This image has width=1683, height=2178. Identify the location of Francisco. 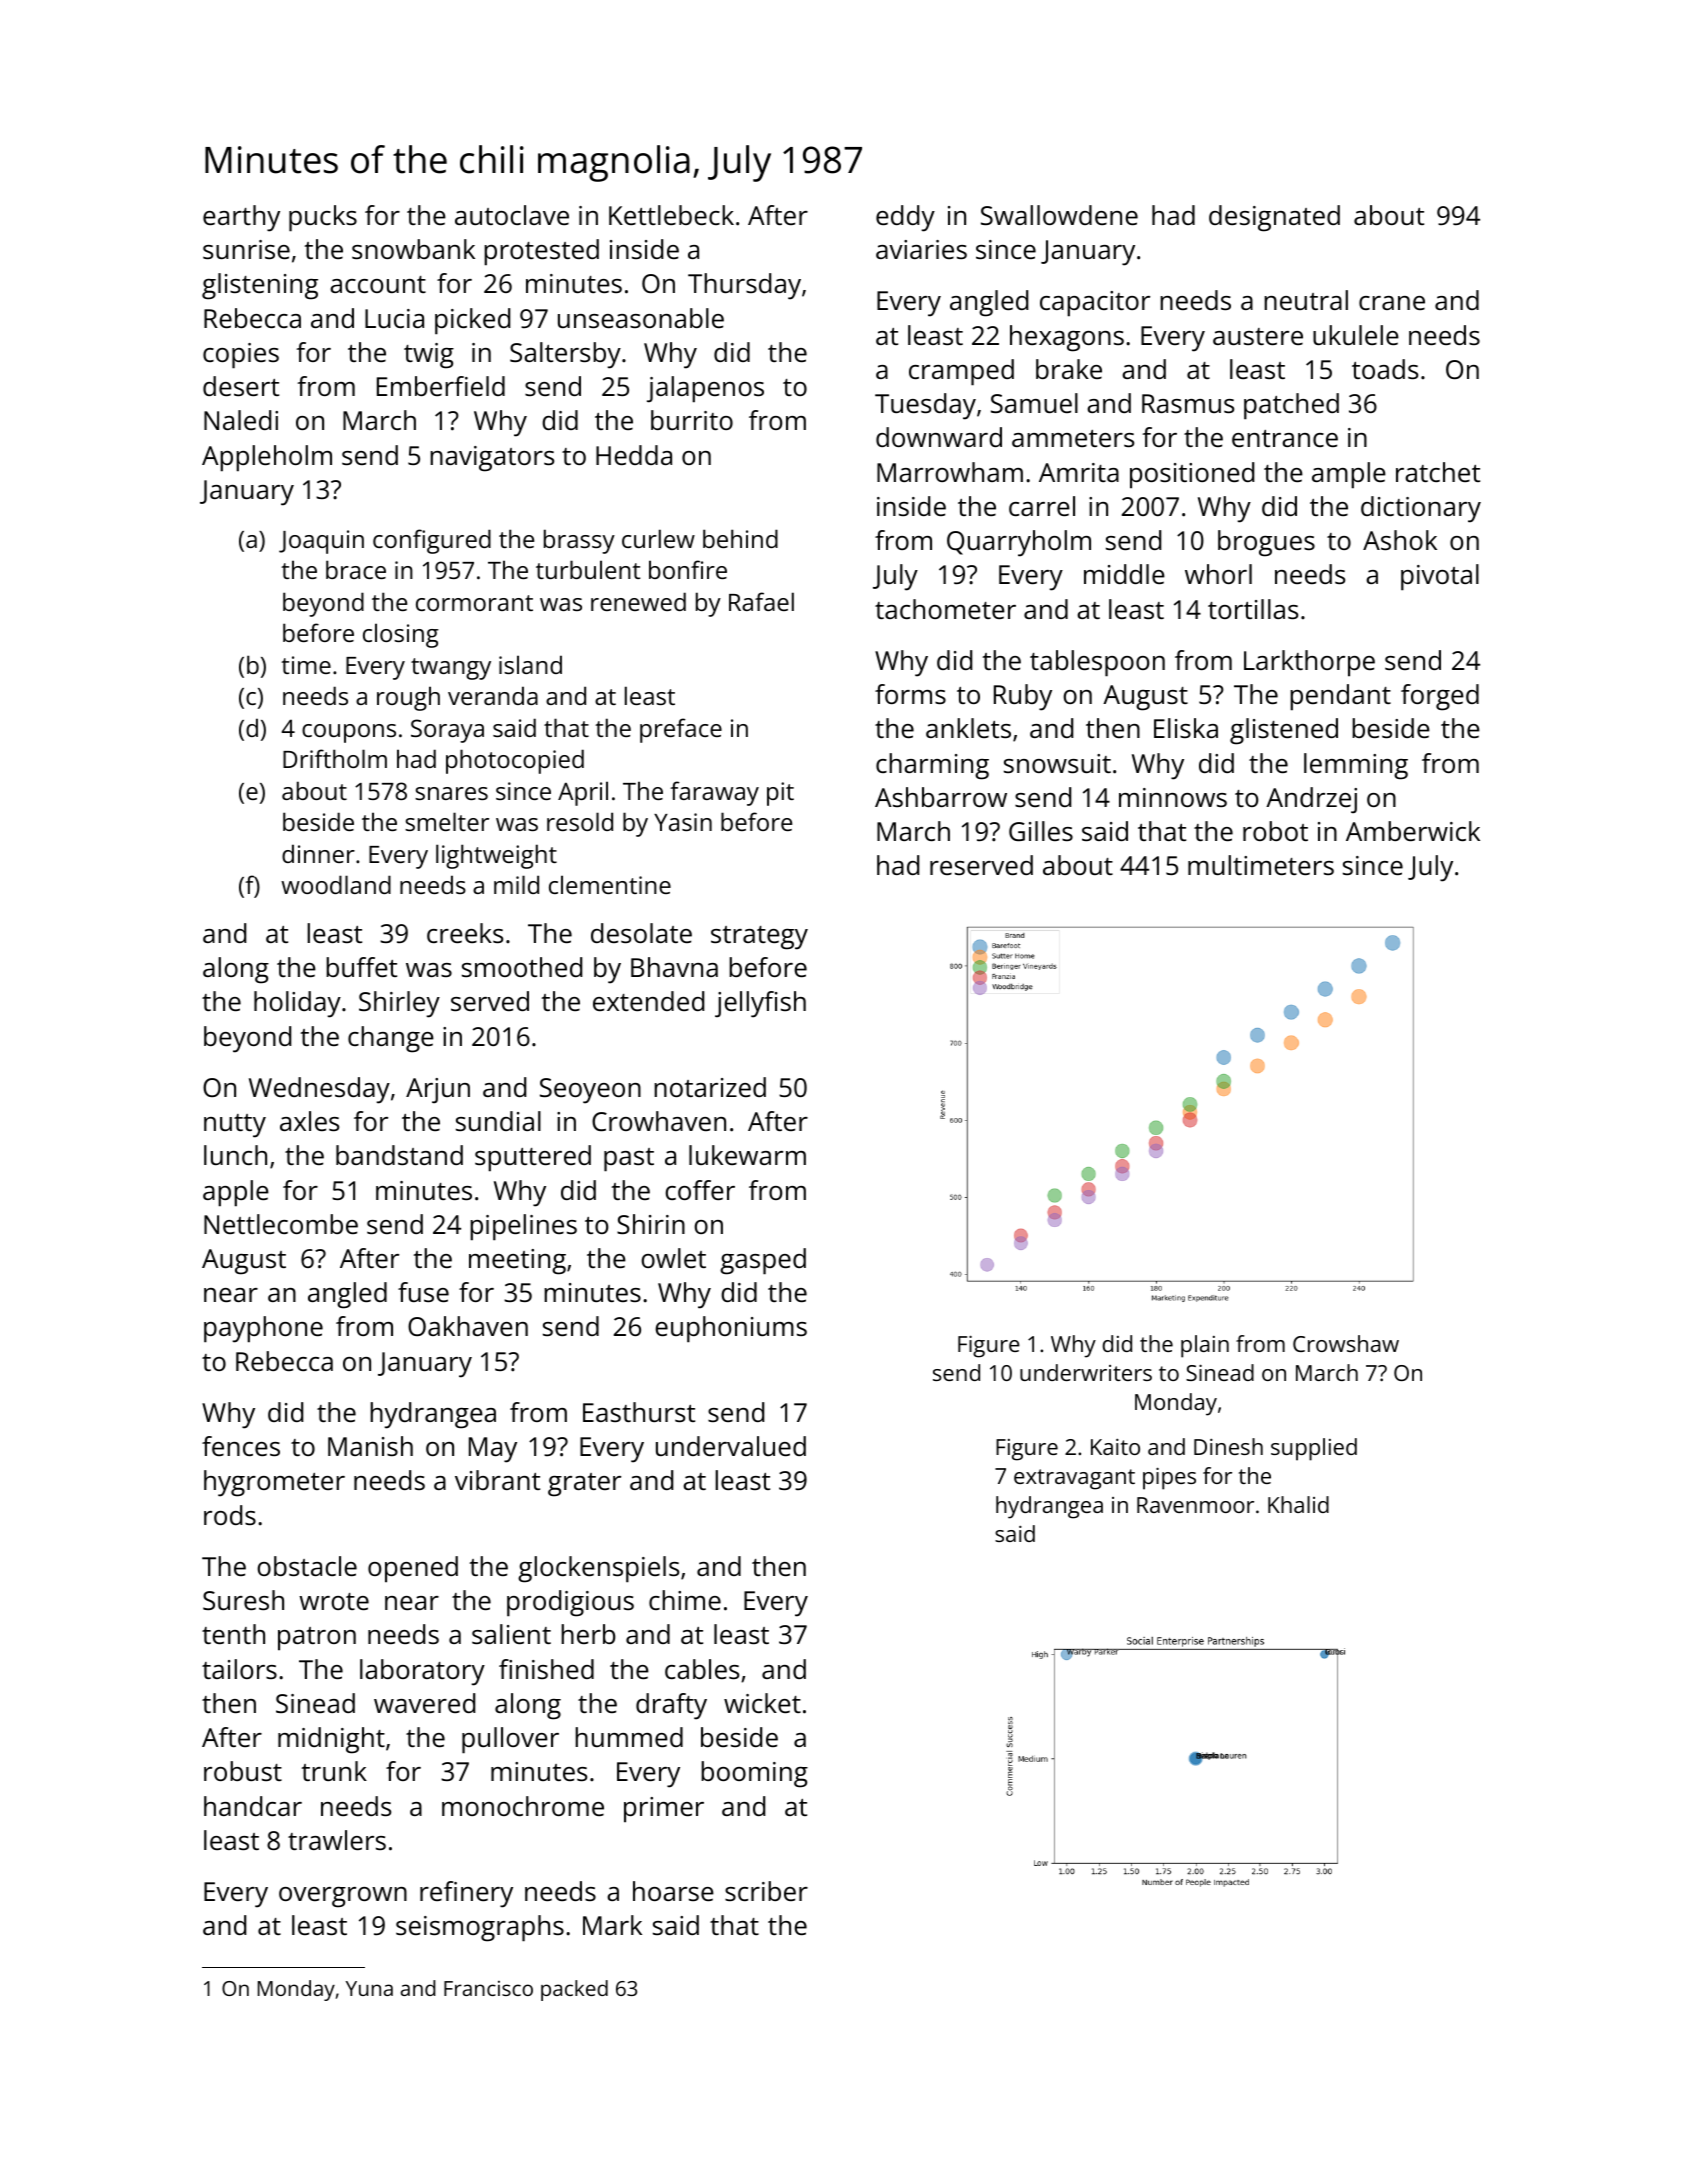
(488, 1988).
